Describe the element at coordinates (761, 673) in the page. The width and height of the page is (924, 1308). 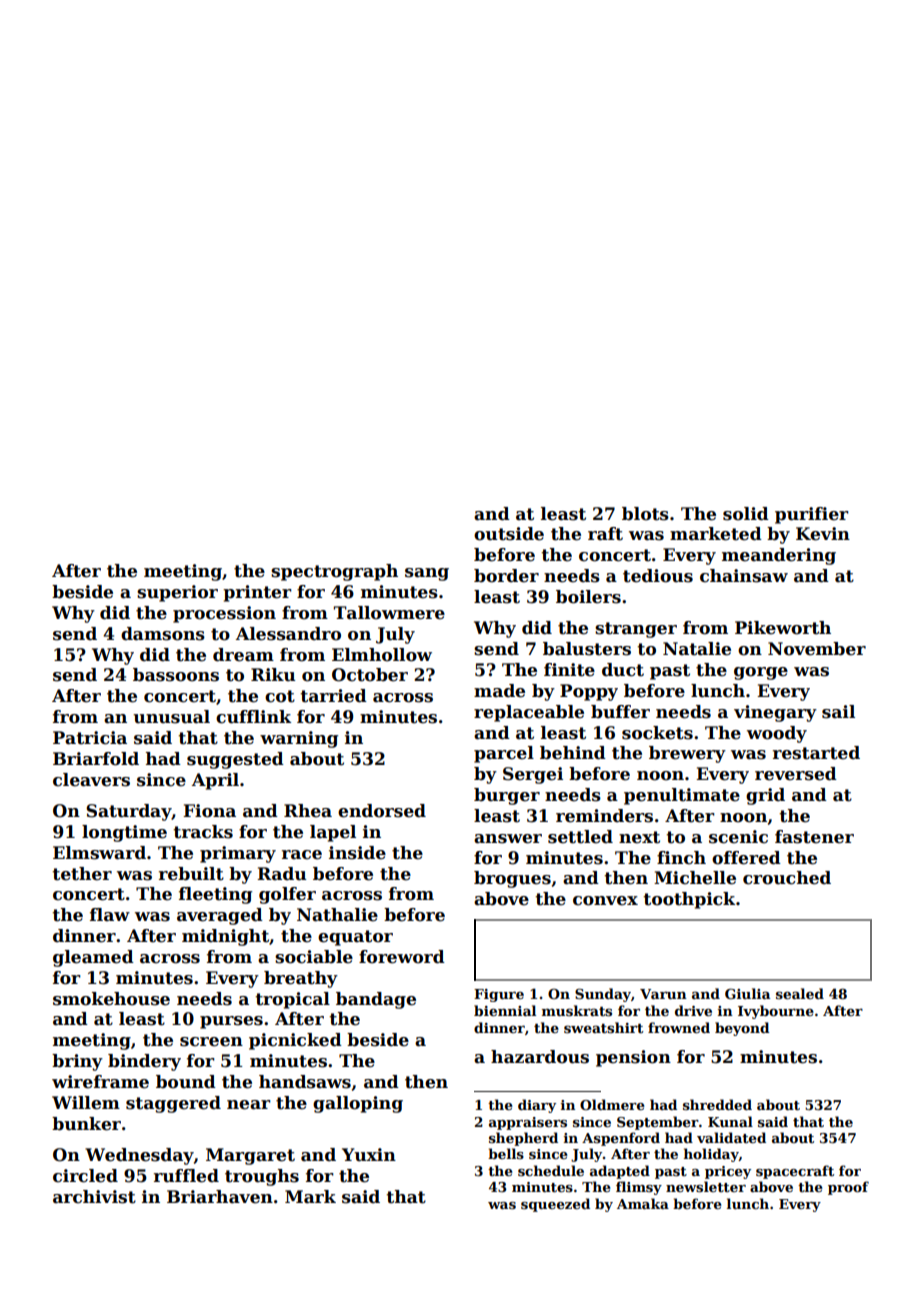
I see `gorge` at that location.
